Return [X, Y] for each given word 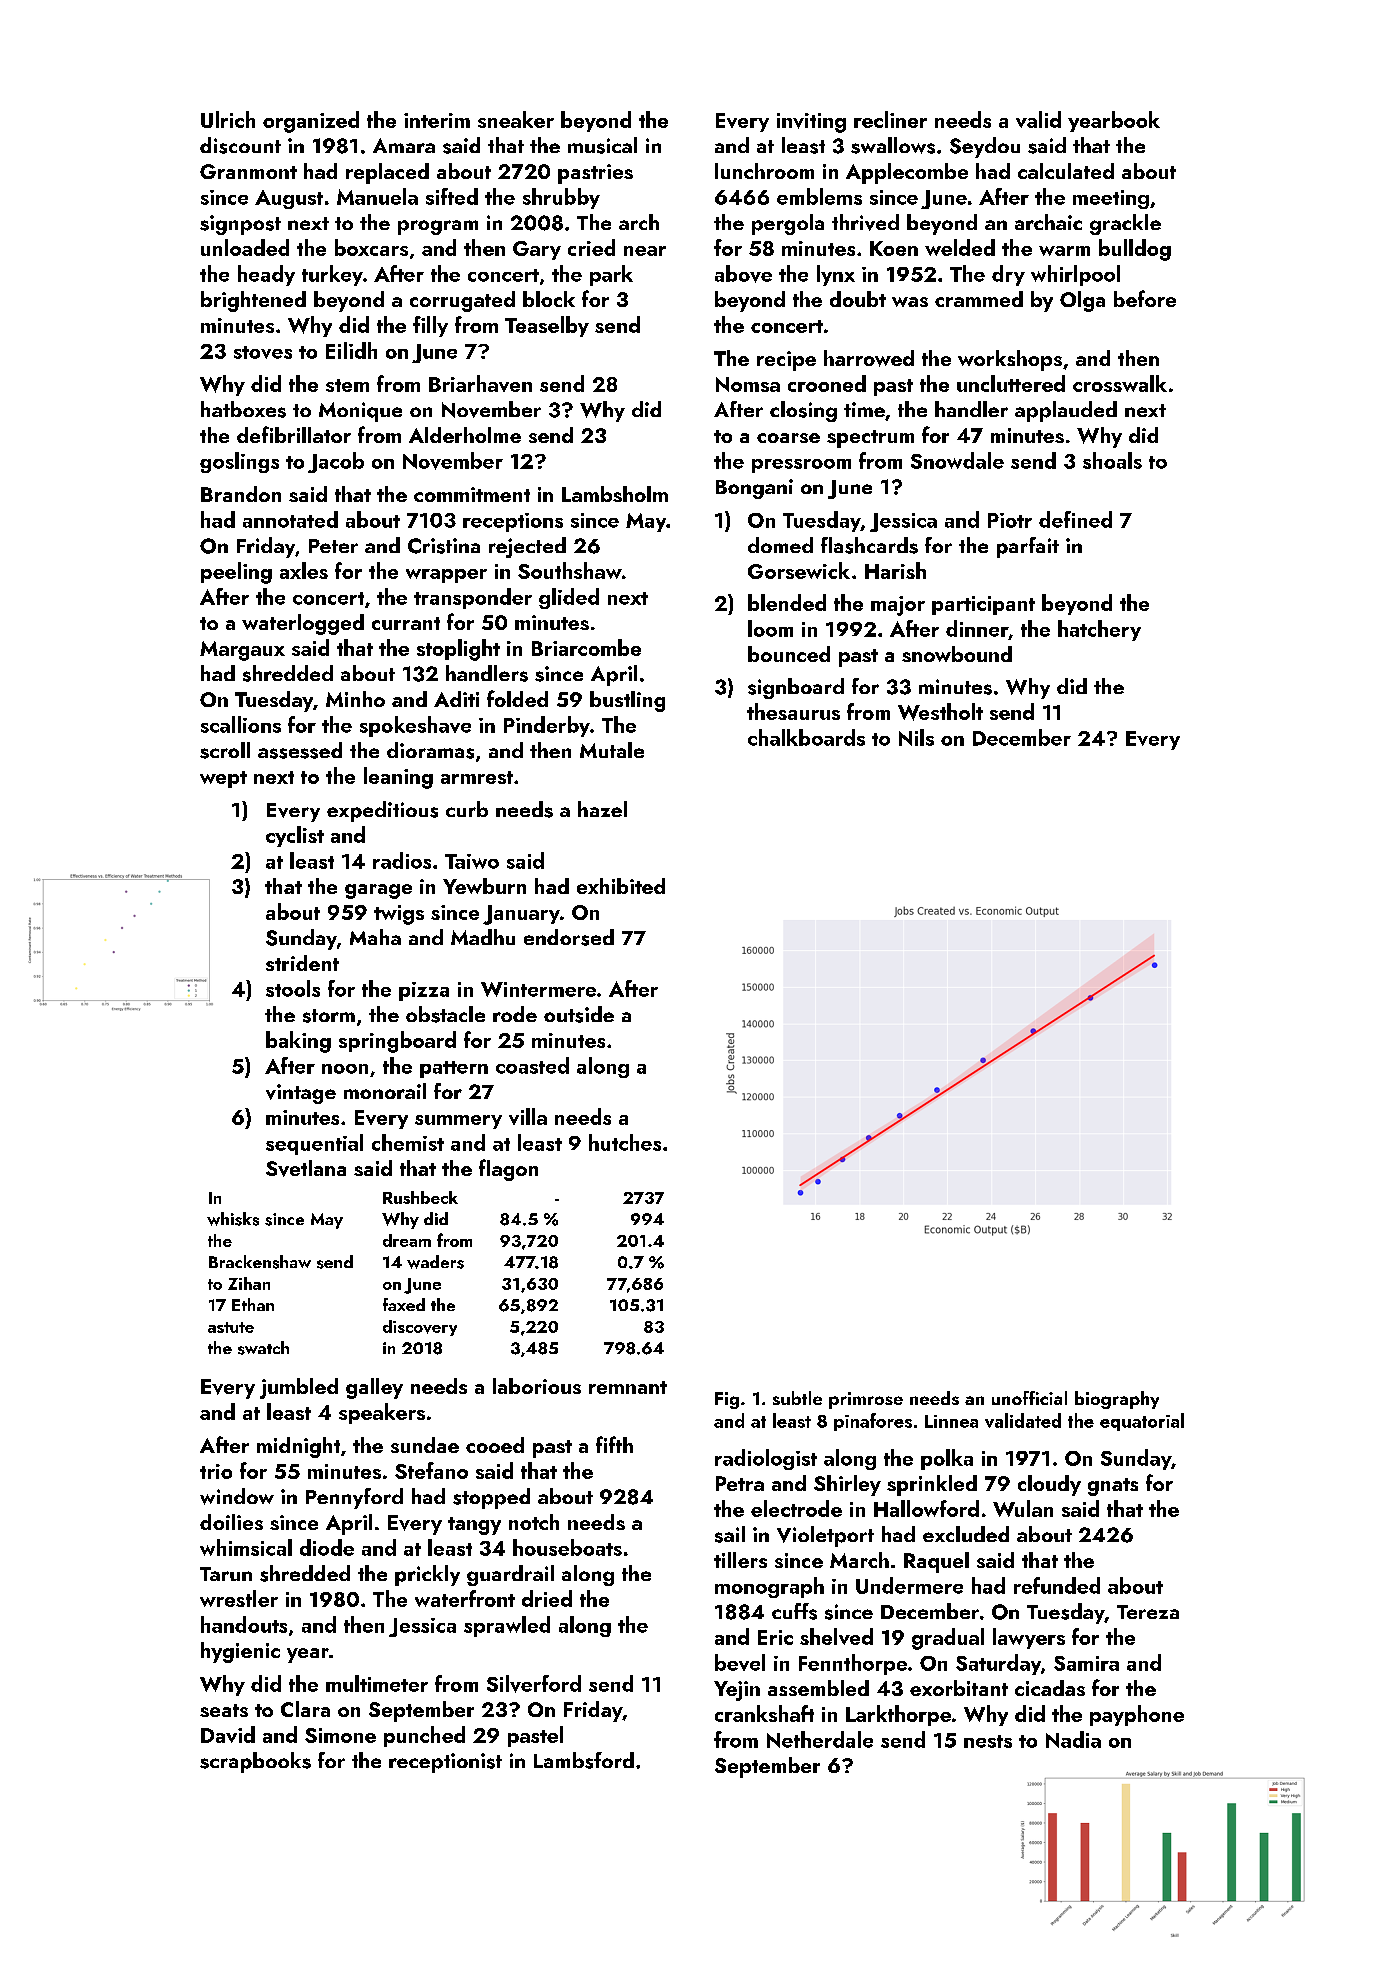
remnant [628, 1387]
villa [528, 1116]
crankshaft [764, 1713]
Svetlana [306, 1168]
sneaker [516, 119]
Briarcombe [586, 647]
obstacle [445, 1014]
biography [1117, 1400]
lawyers [1029, 1638]
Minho [355, 699]
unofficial [1029, 1398]
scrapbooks [255, 1762]
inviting [811, 123]
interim [437, 120]
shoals [1112, 460]
